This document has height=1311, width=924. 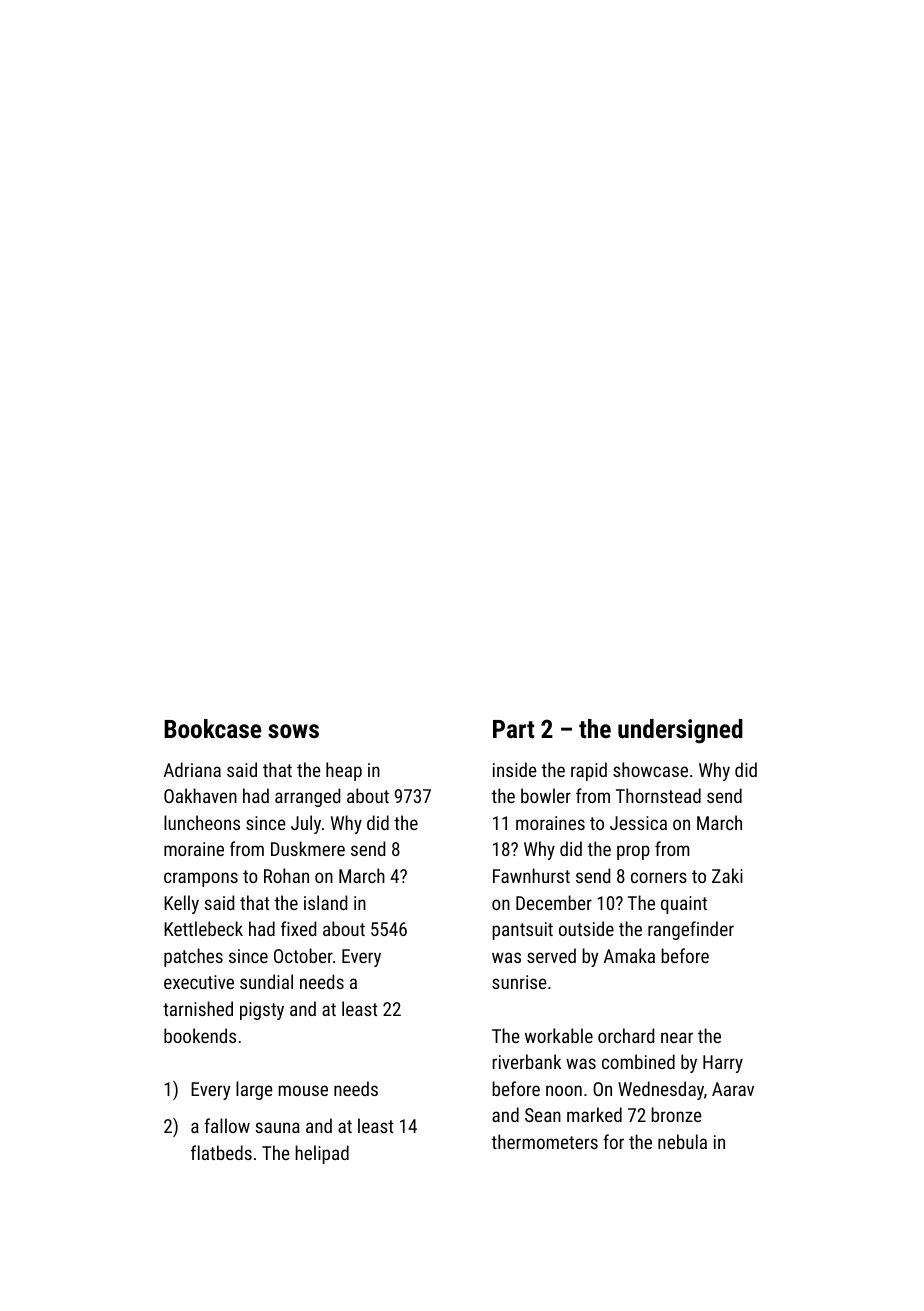 I want to click on mouse, so click(x=303, y=1090).
